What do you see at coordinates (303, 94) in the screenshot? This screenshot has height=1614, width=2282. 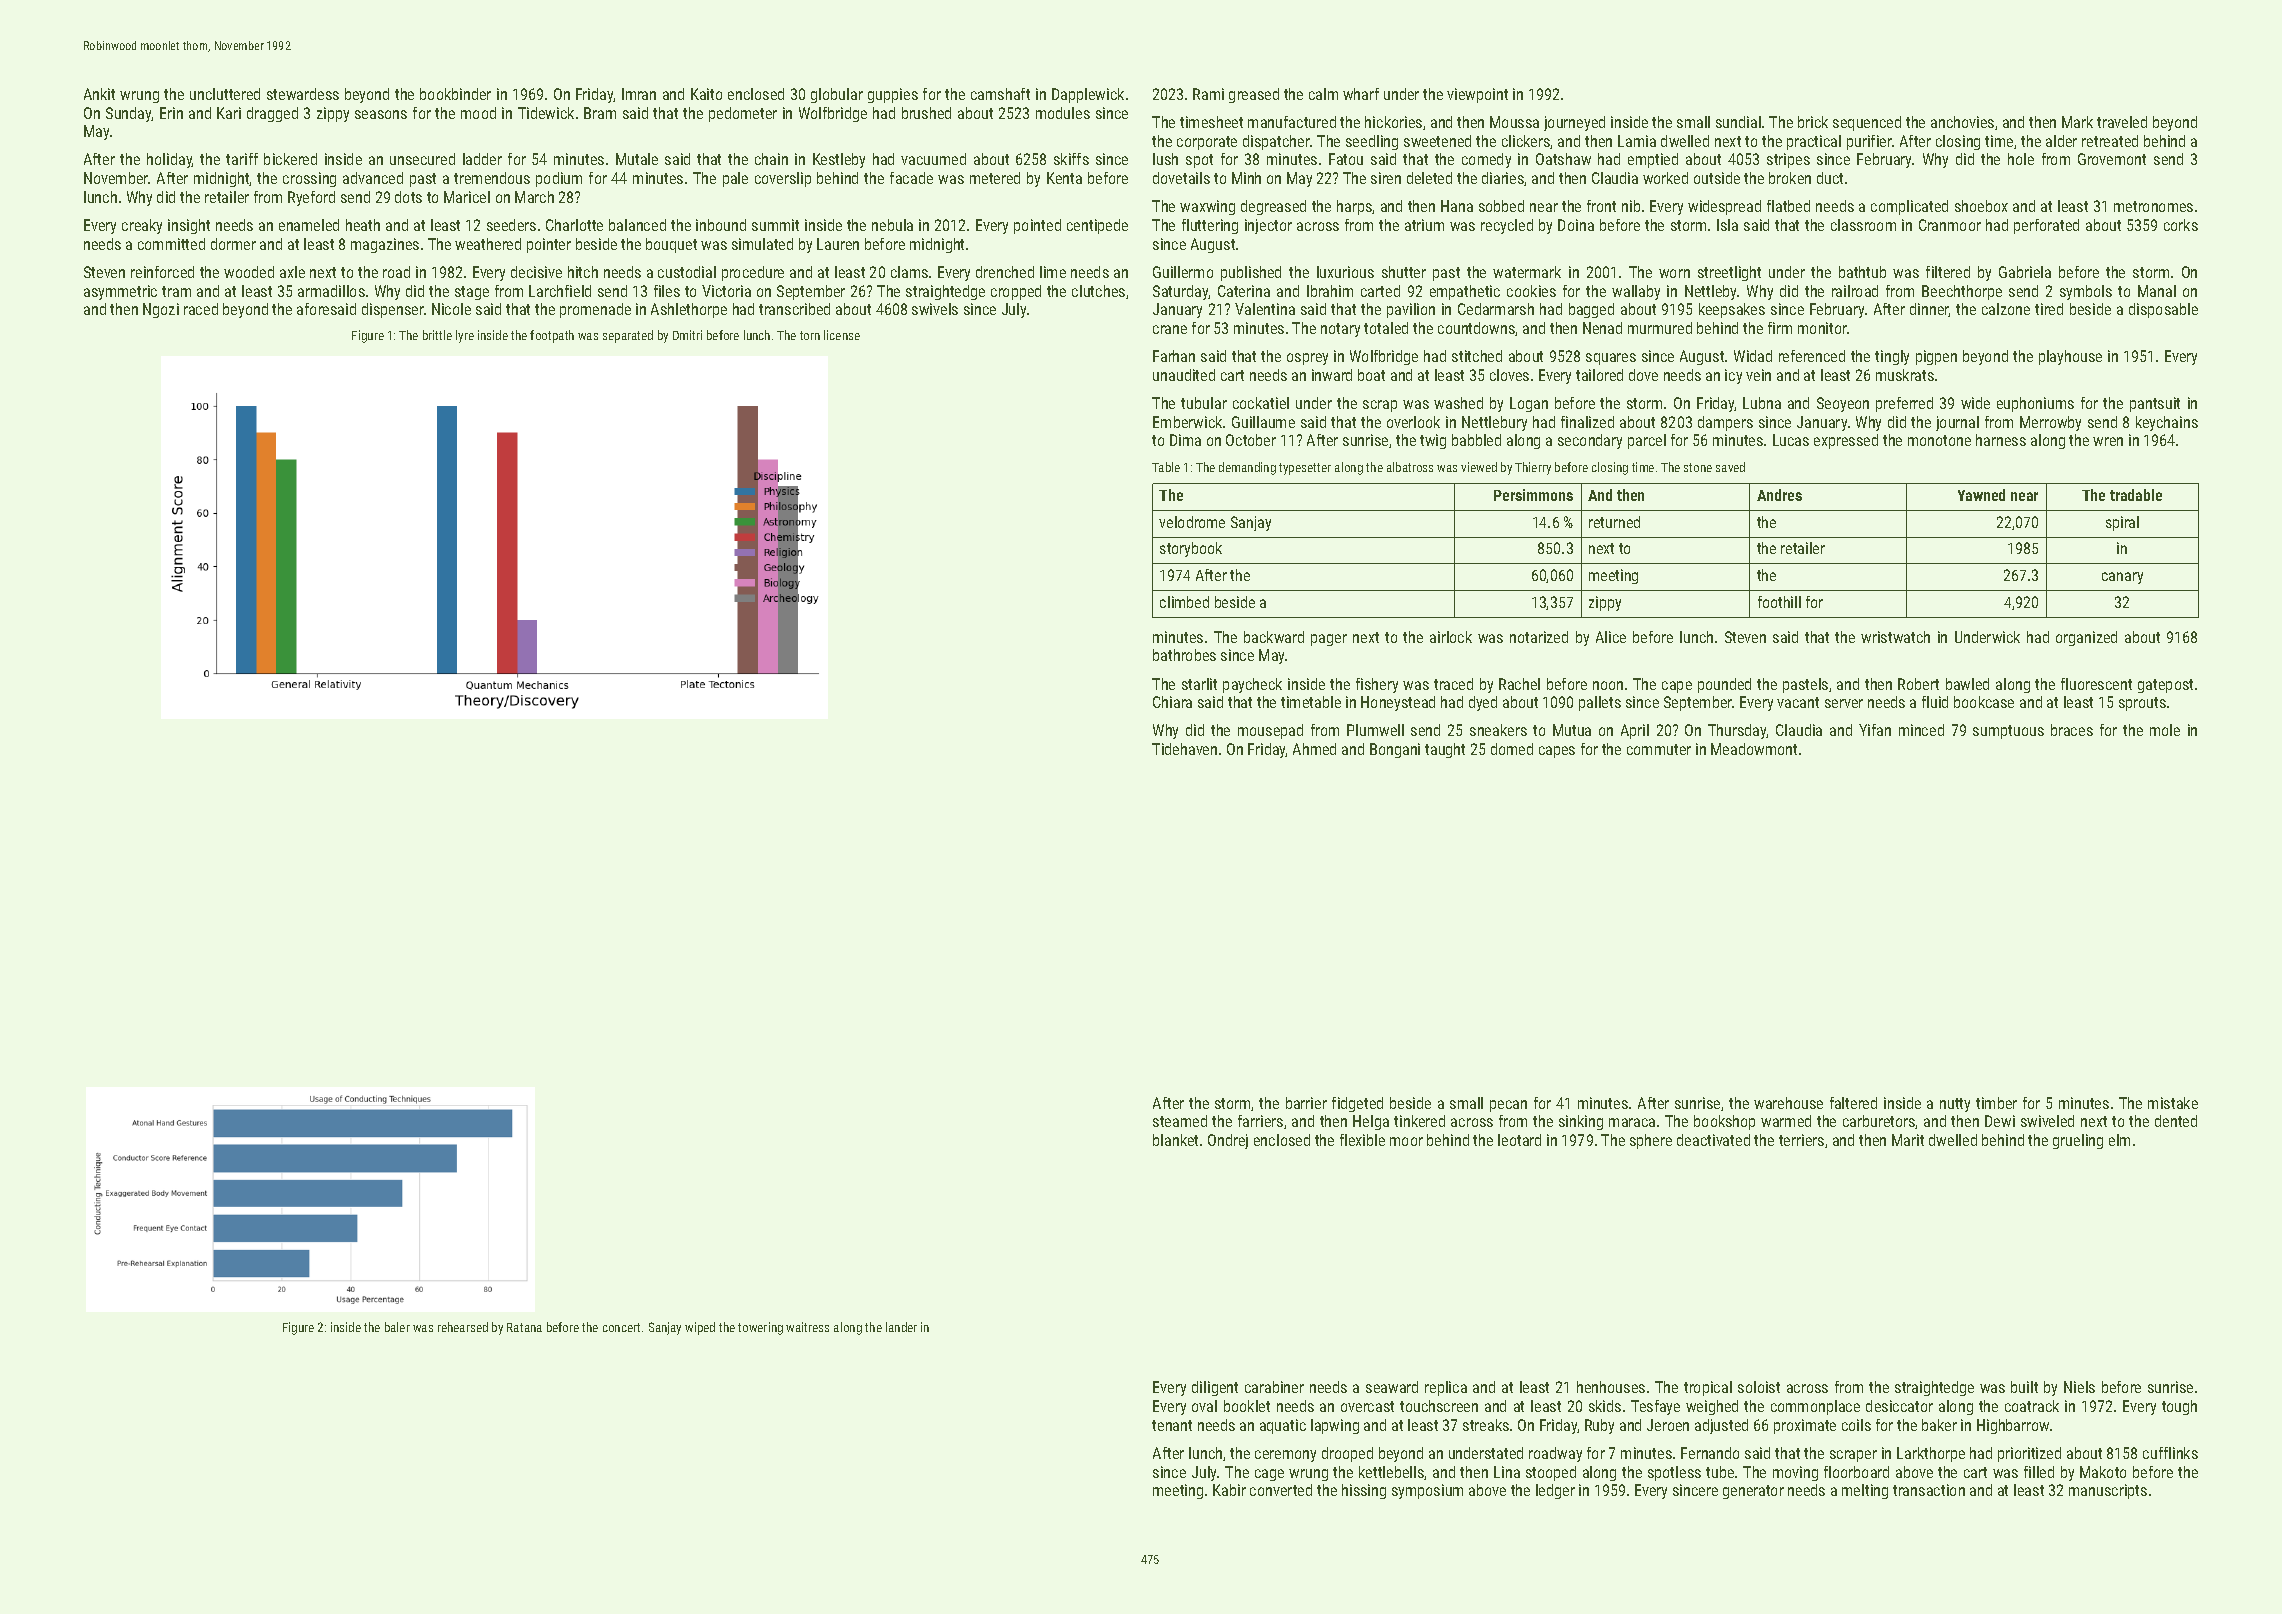 I see `stewardess` at bounding box center [303, 94].
